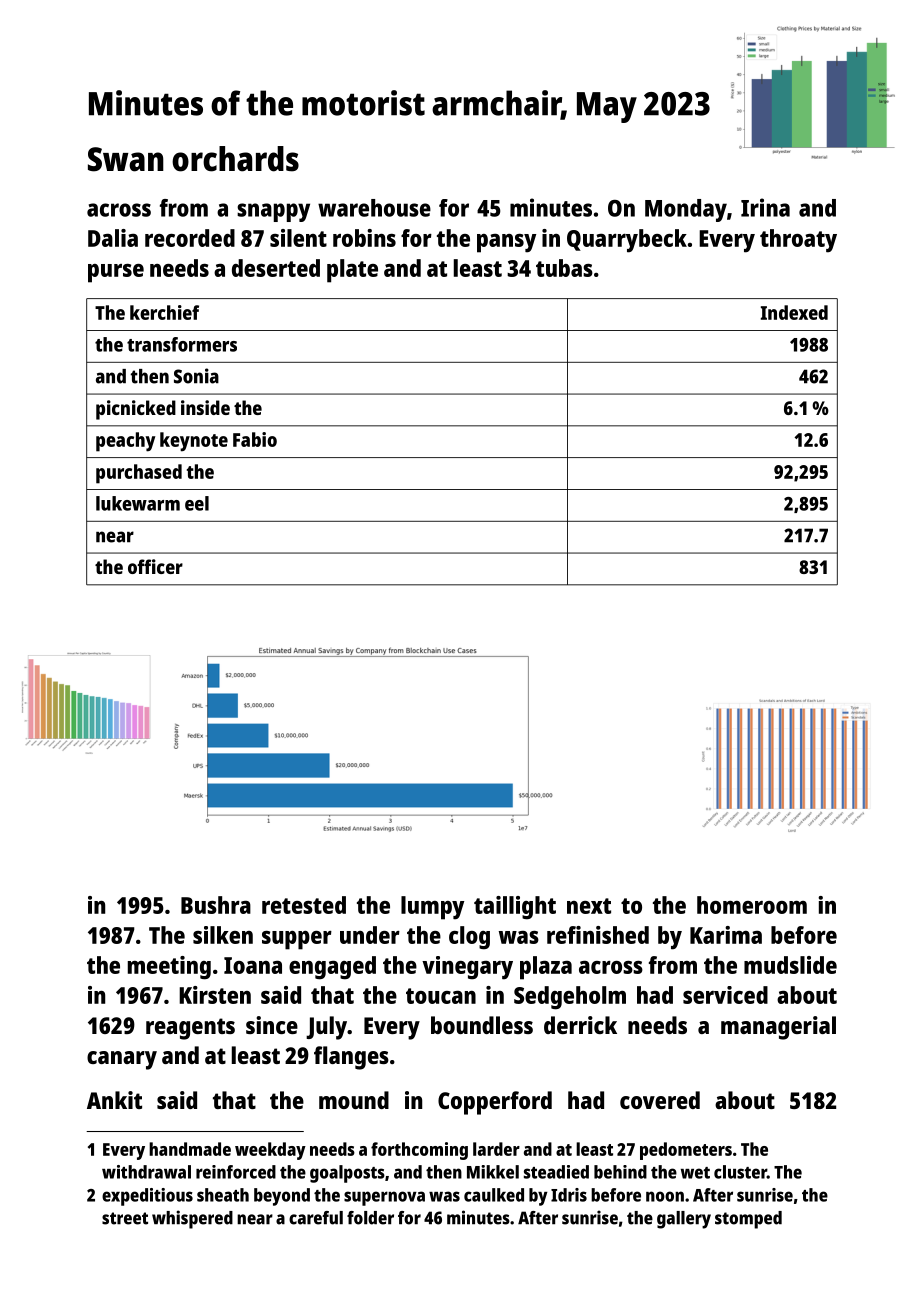 The image size is (924, 1311). I want to click on handmade, so click(190, 1149).
